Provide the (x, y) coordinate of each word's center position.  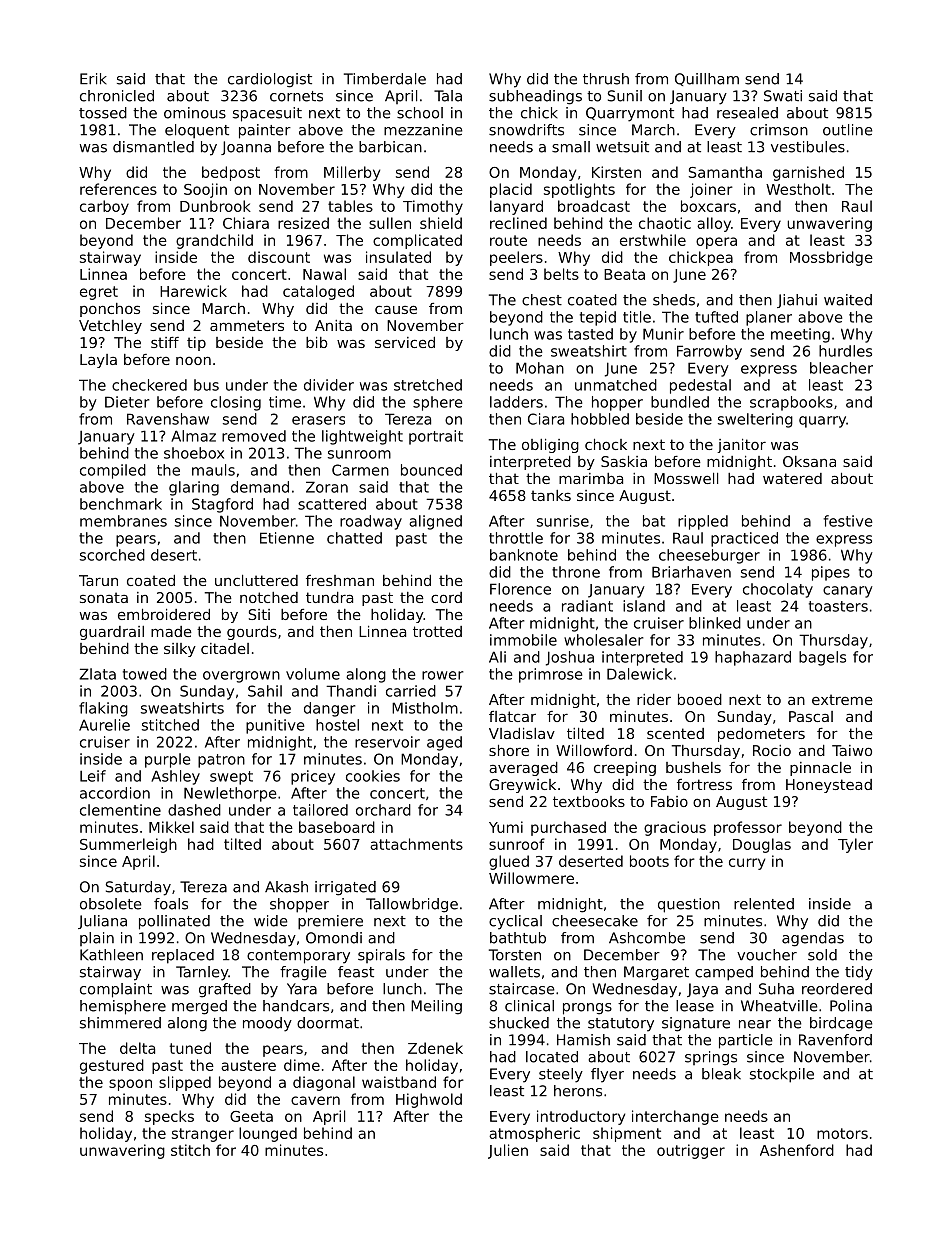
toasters (838, 606)
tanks (551, 495)
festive (848, 521)
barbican (390, 147)
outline (848, 130)
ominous (195, 113)
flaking (103, 709)
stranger (203, 1135)
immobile (523, 640)
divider (329, 385)
